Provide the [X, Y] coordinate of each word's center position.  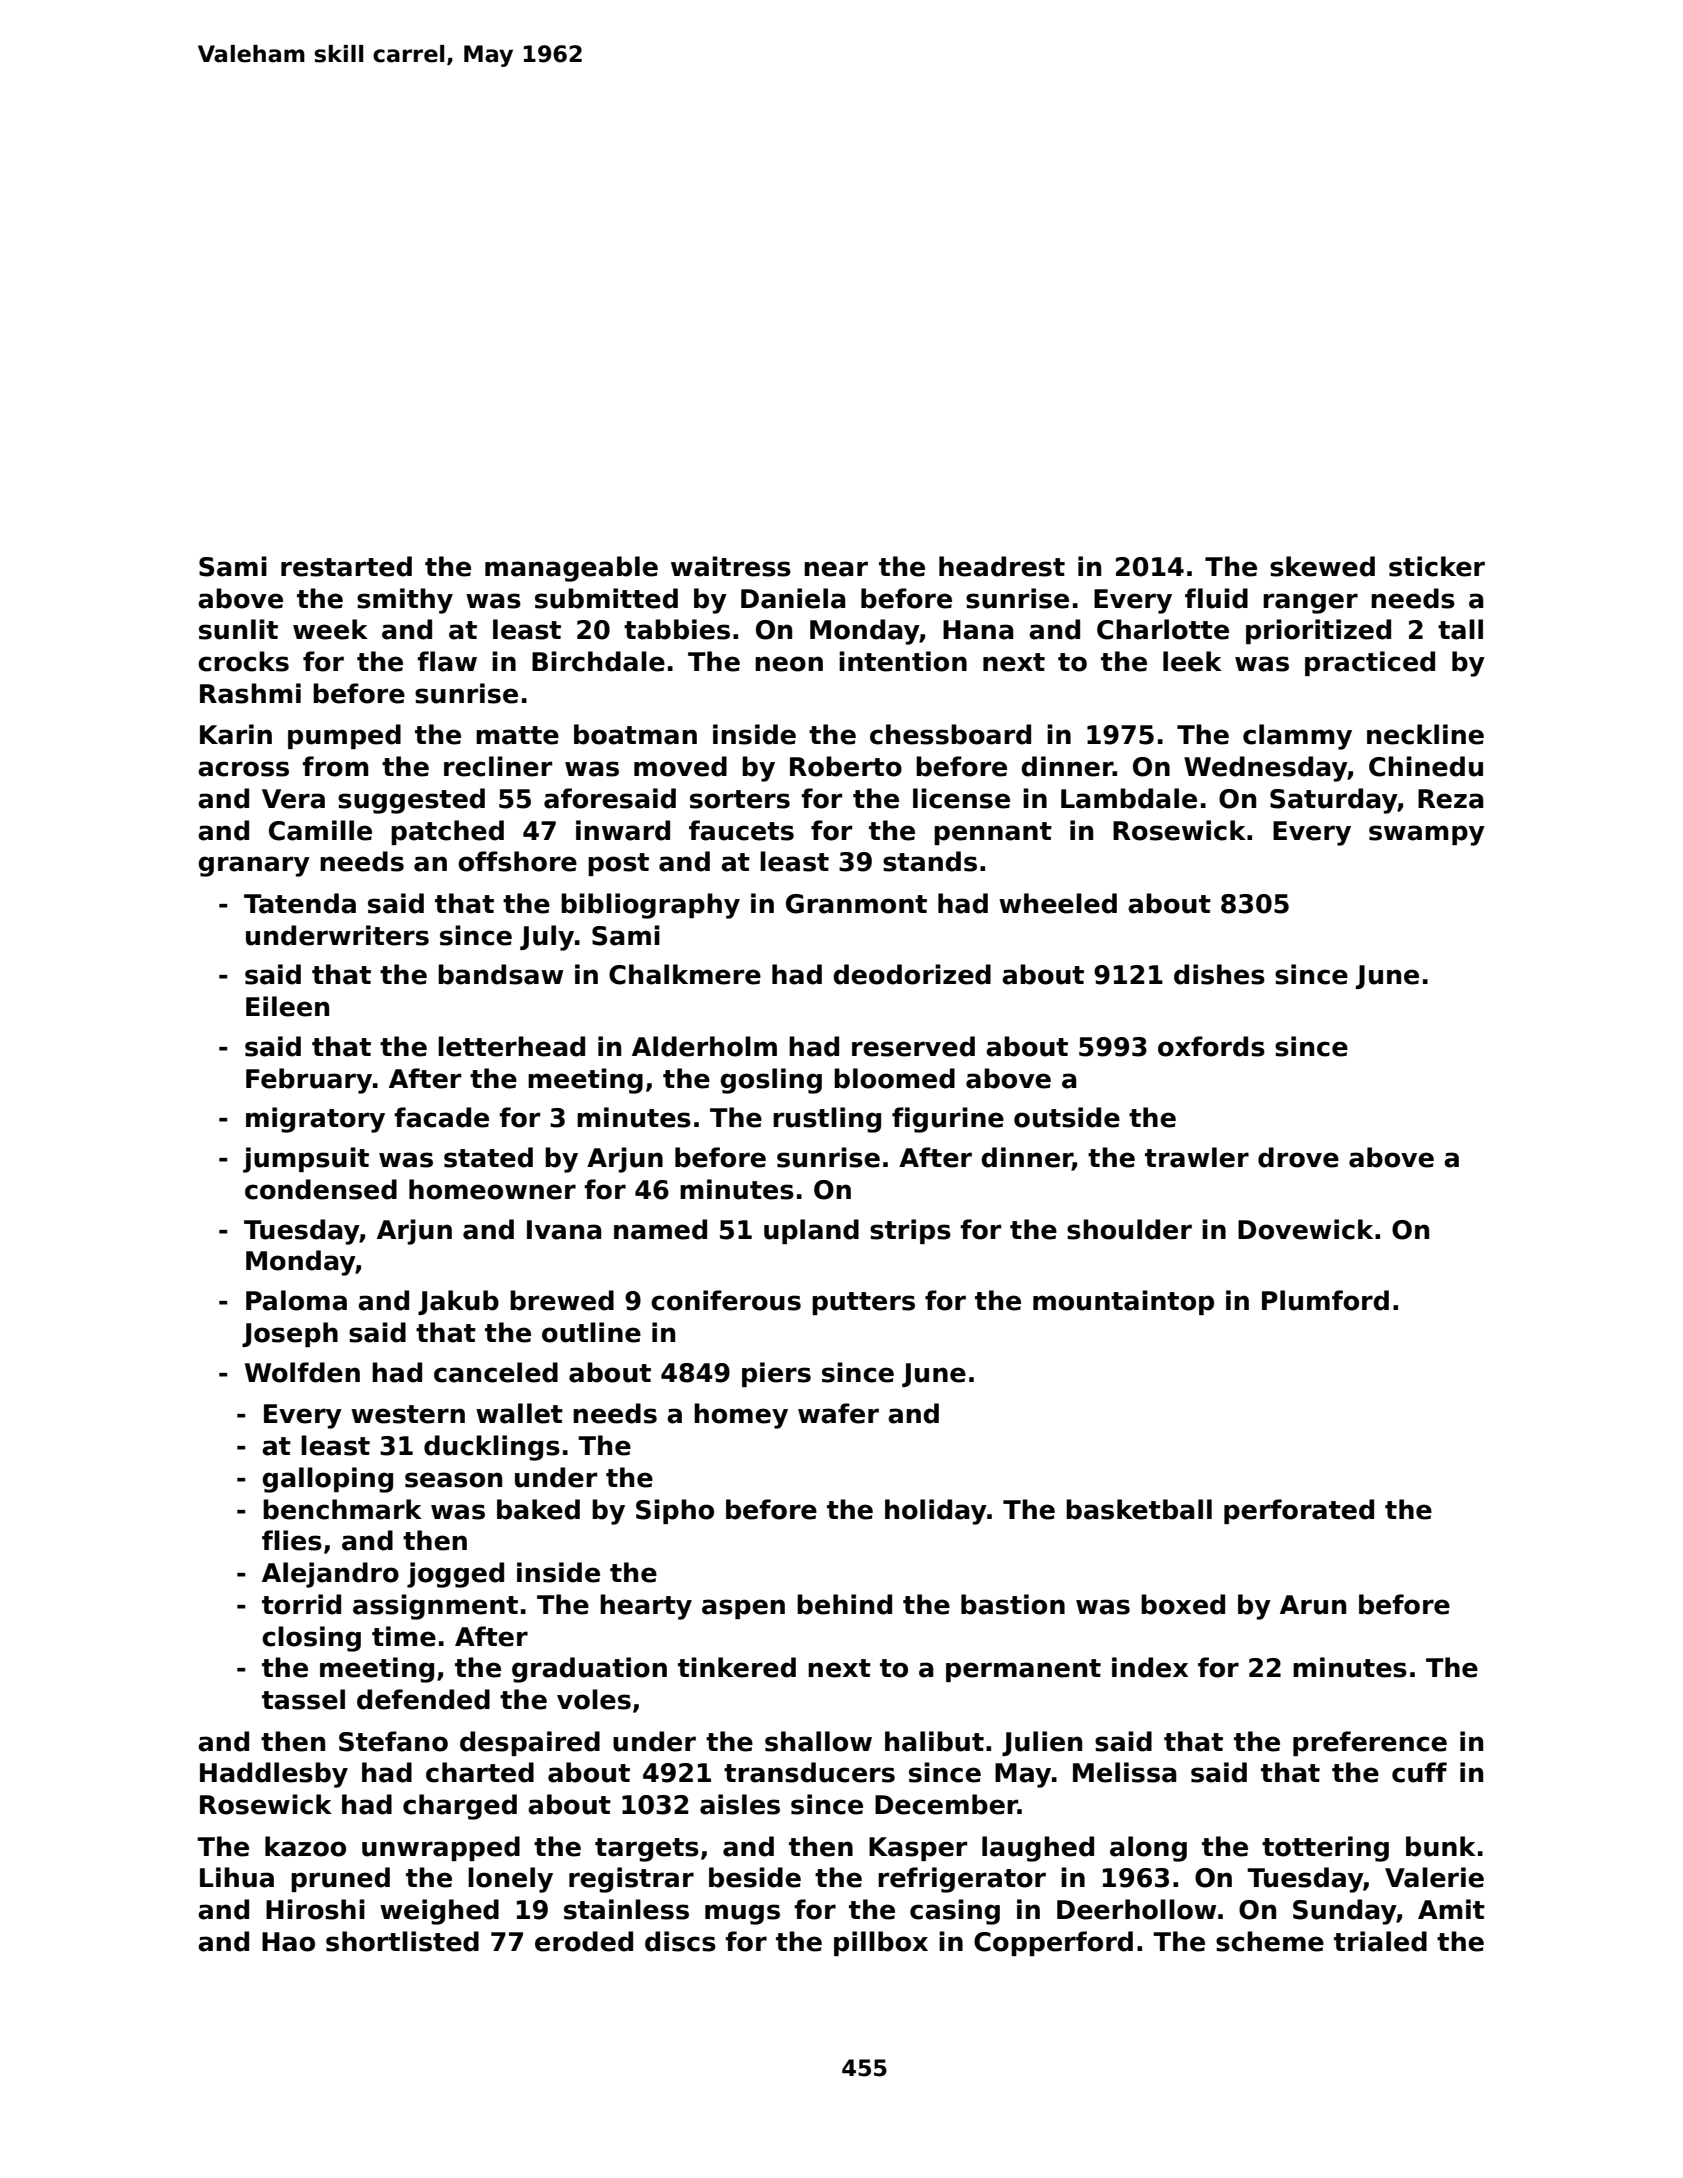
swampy [1427, 835]
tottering [1325, 1849]
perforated [1299, 1511]
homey [741, 1416]
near [836, 569]
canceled [496, 1372]
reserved [913, 1046]
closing [311, 1639]
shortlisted [402, 1941]
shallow [818, 1741]
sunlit [238, 629]
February [309, 1081]
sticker [1437, 566]
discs [680, 1941]
